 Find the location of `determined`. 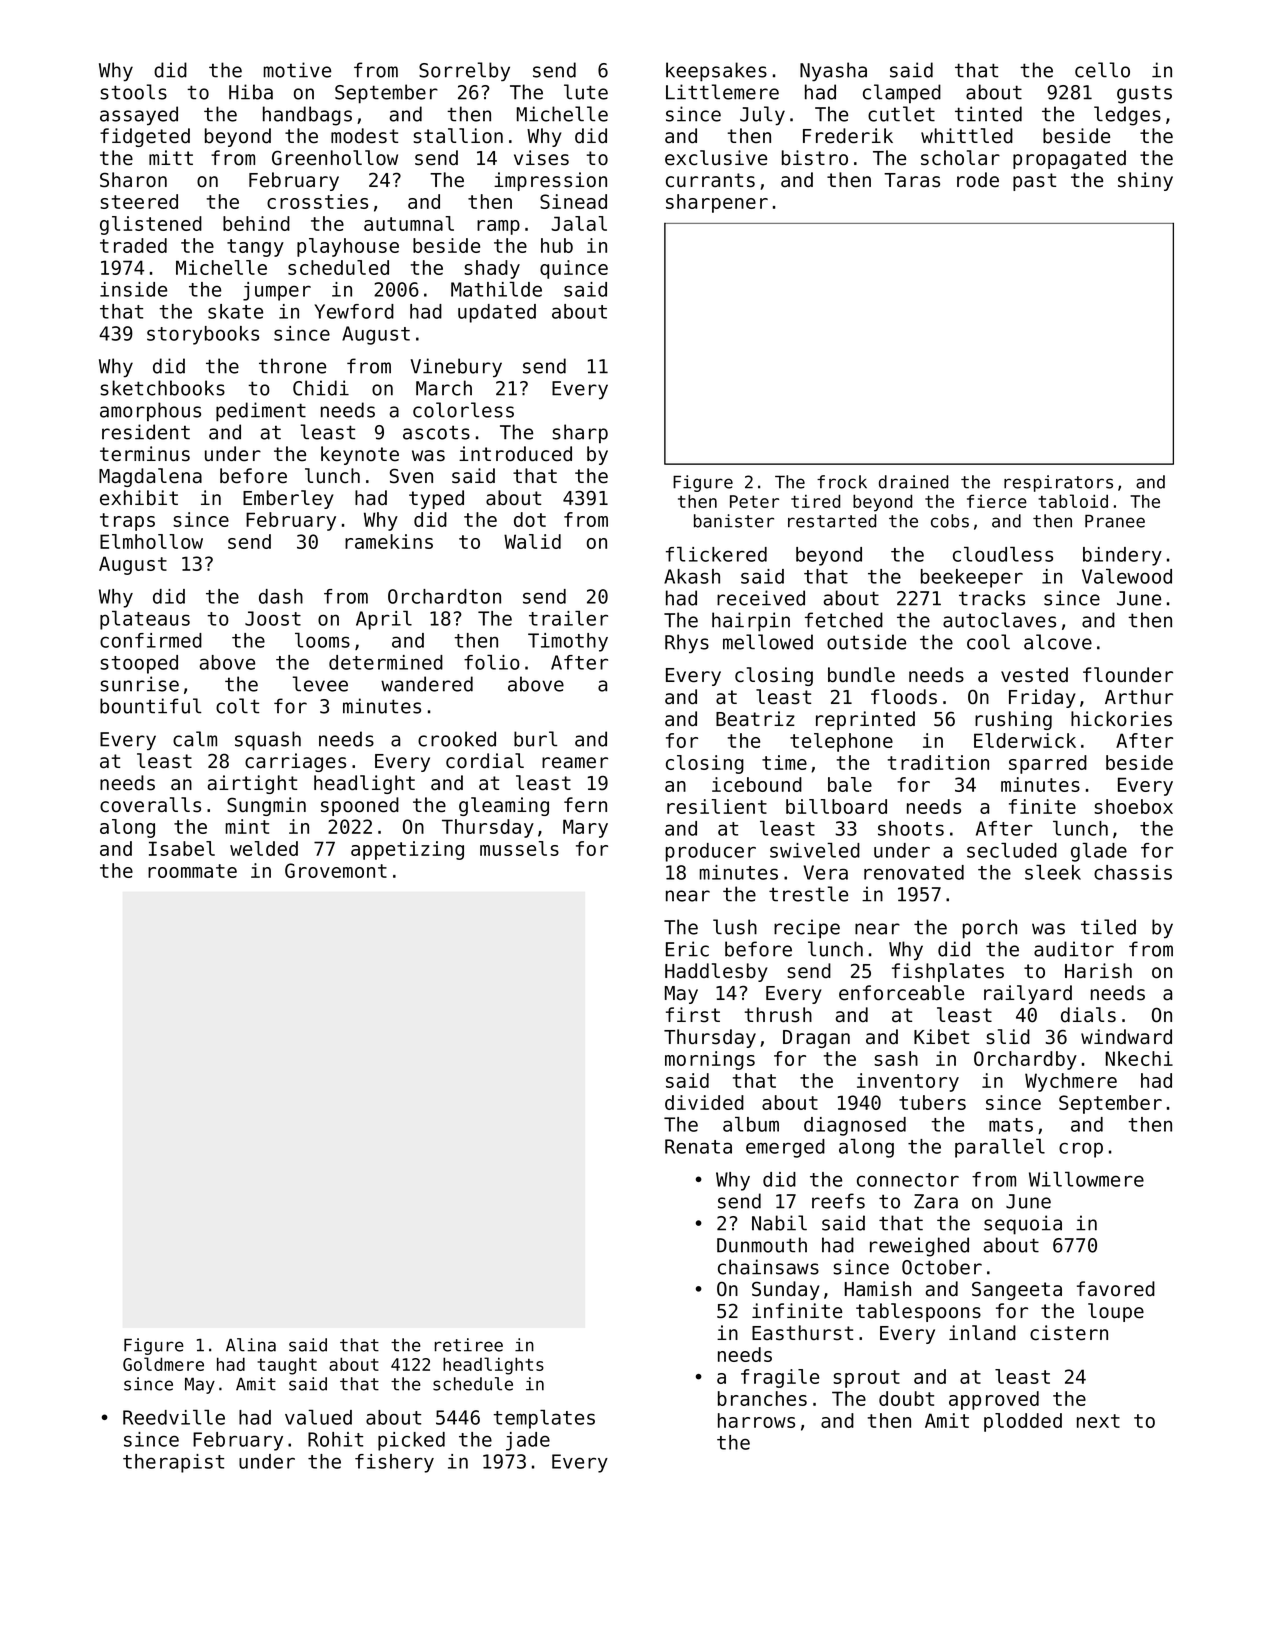

determined is located at coordinates (386, 662).
